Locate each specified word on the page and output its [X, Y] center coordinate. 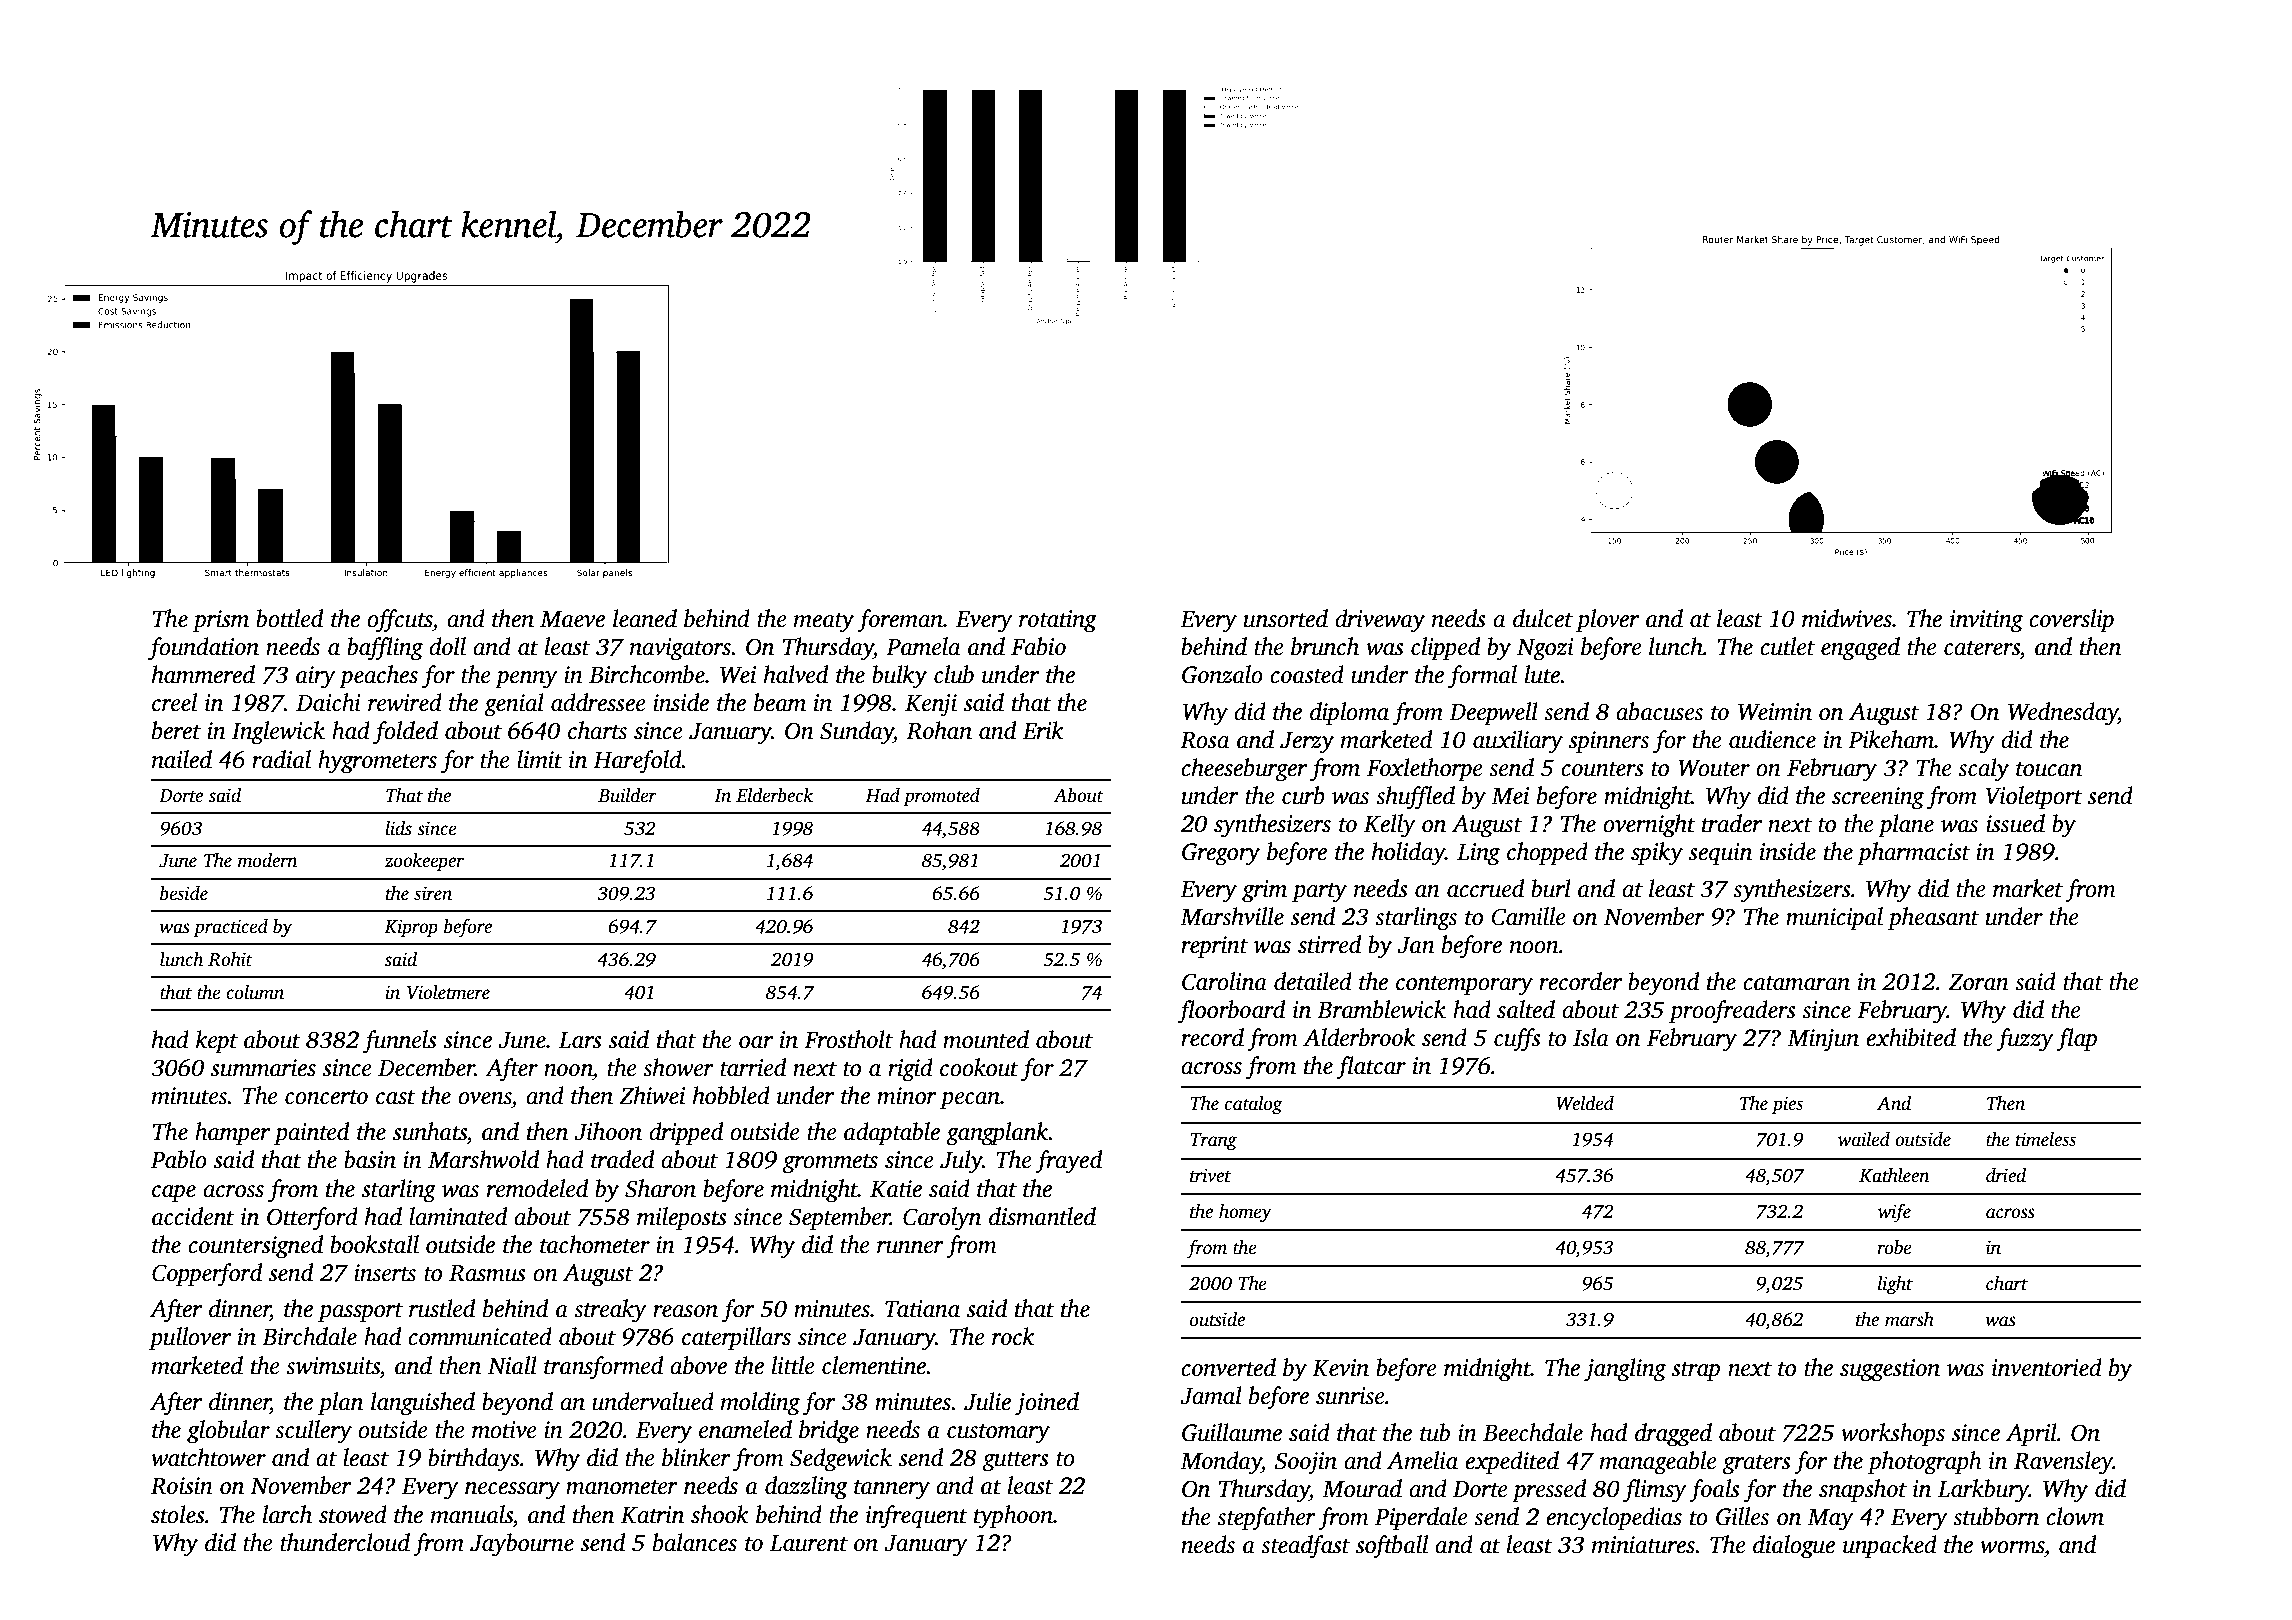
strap [1696, 1371]
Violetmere [448, 992]
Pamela [923, 646]
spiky [1657, 854]
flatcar [1371, 1068]
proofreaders [1732, 1012]
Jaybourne [522, 1545]
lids [398, 828]
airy [316, 677]
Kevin [1340, 1368]
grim [1264, 891]
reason [685, 1311]
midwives [1847, 618]
